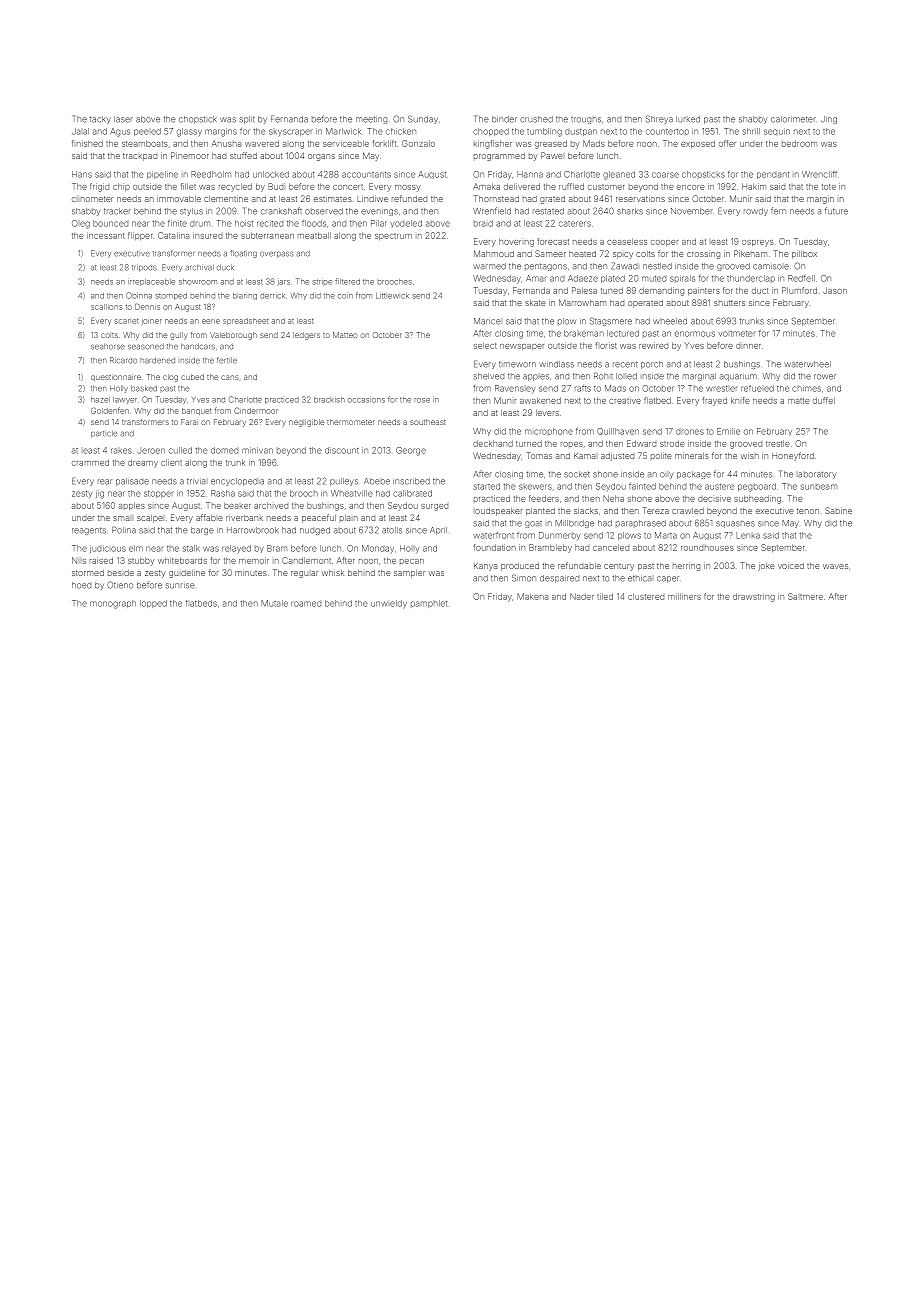  What do you see at coordinates (582, 302) in the screenshot?
I see `Marrowham` at bounding box center [582, 302].
